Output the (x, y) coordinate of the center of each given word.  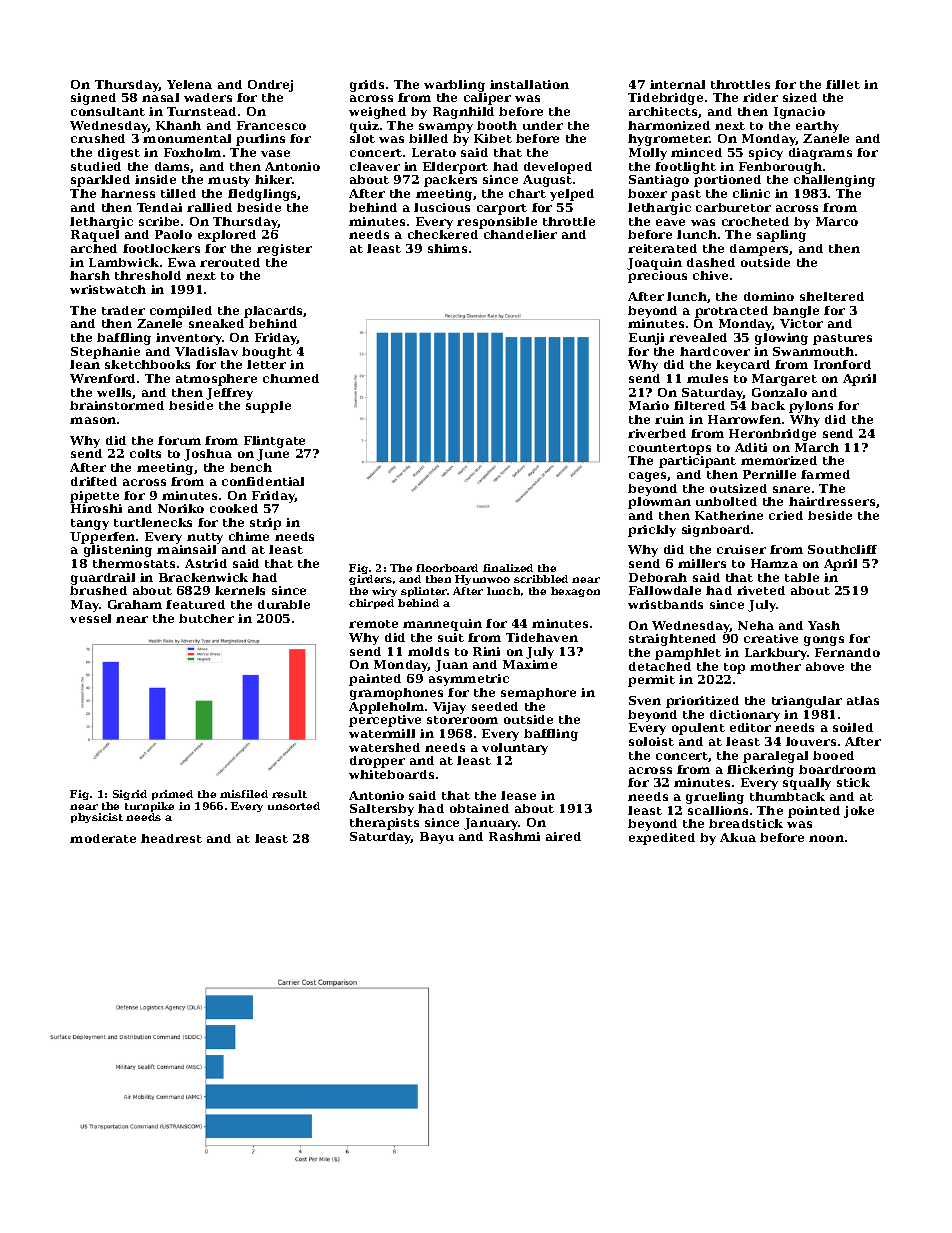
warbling (454, 86)
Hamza (774, 563)
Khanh (178, 125)
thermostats (134, 563)
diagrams (820, 154)
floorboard (447, 568)
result (289, 794)
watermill (382, 733)
